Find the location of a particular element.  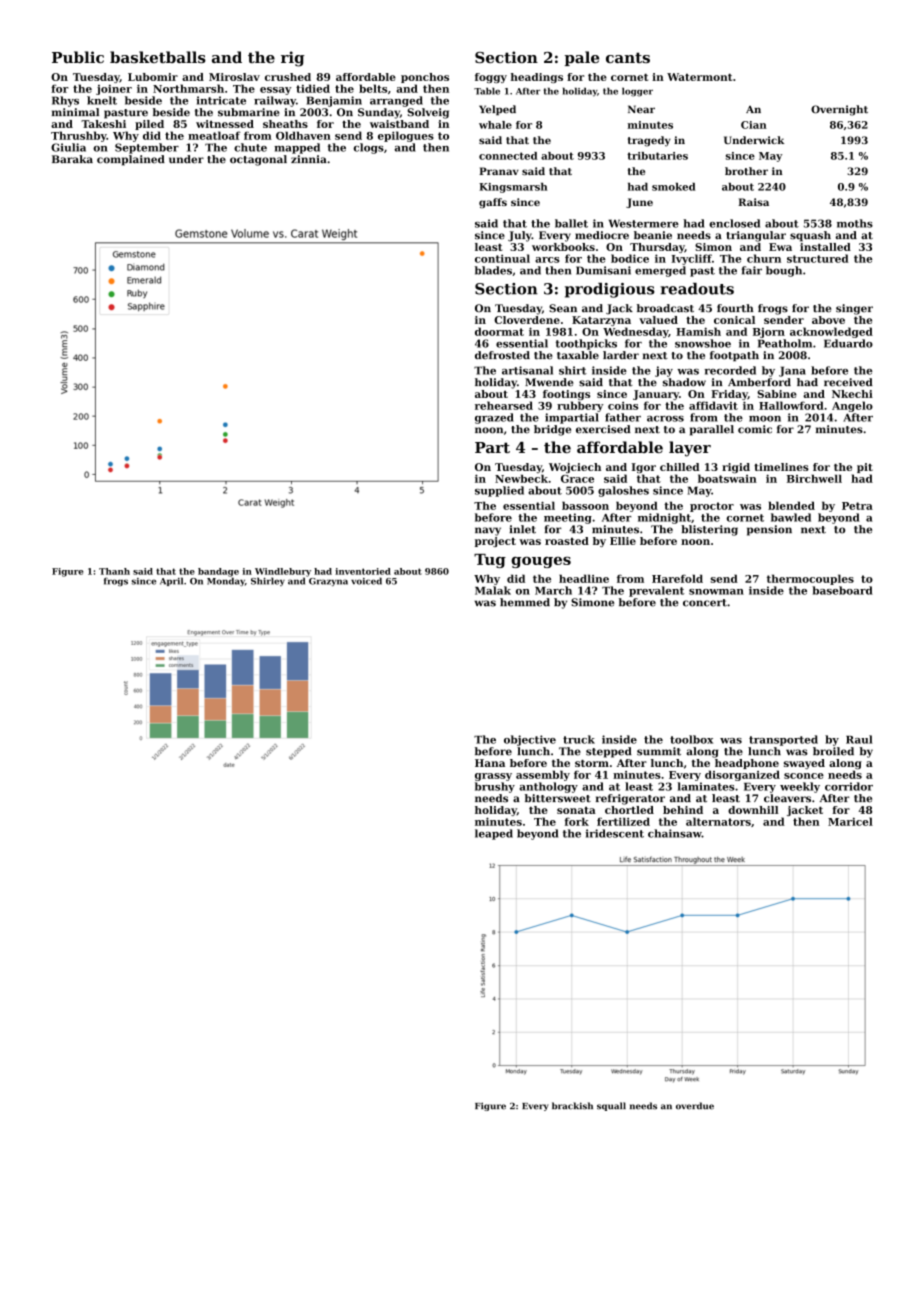

iridescent is located at coordinates (614, 833).
